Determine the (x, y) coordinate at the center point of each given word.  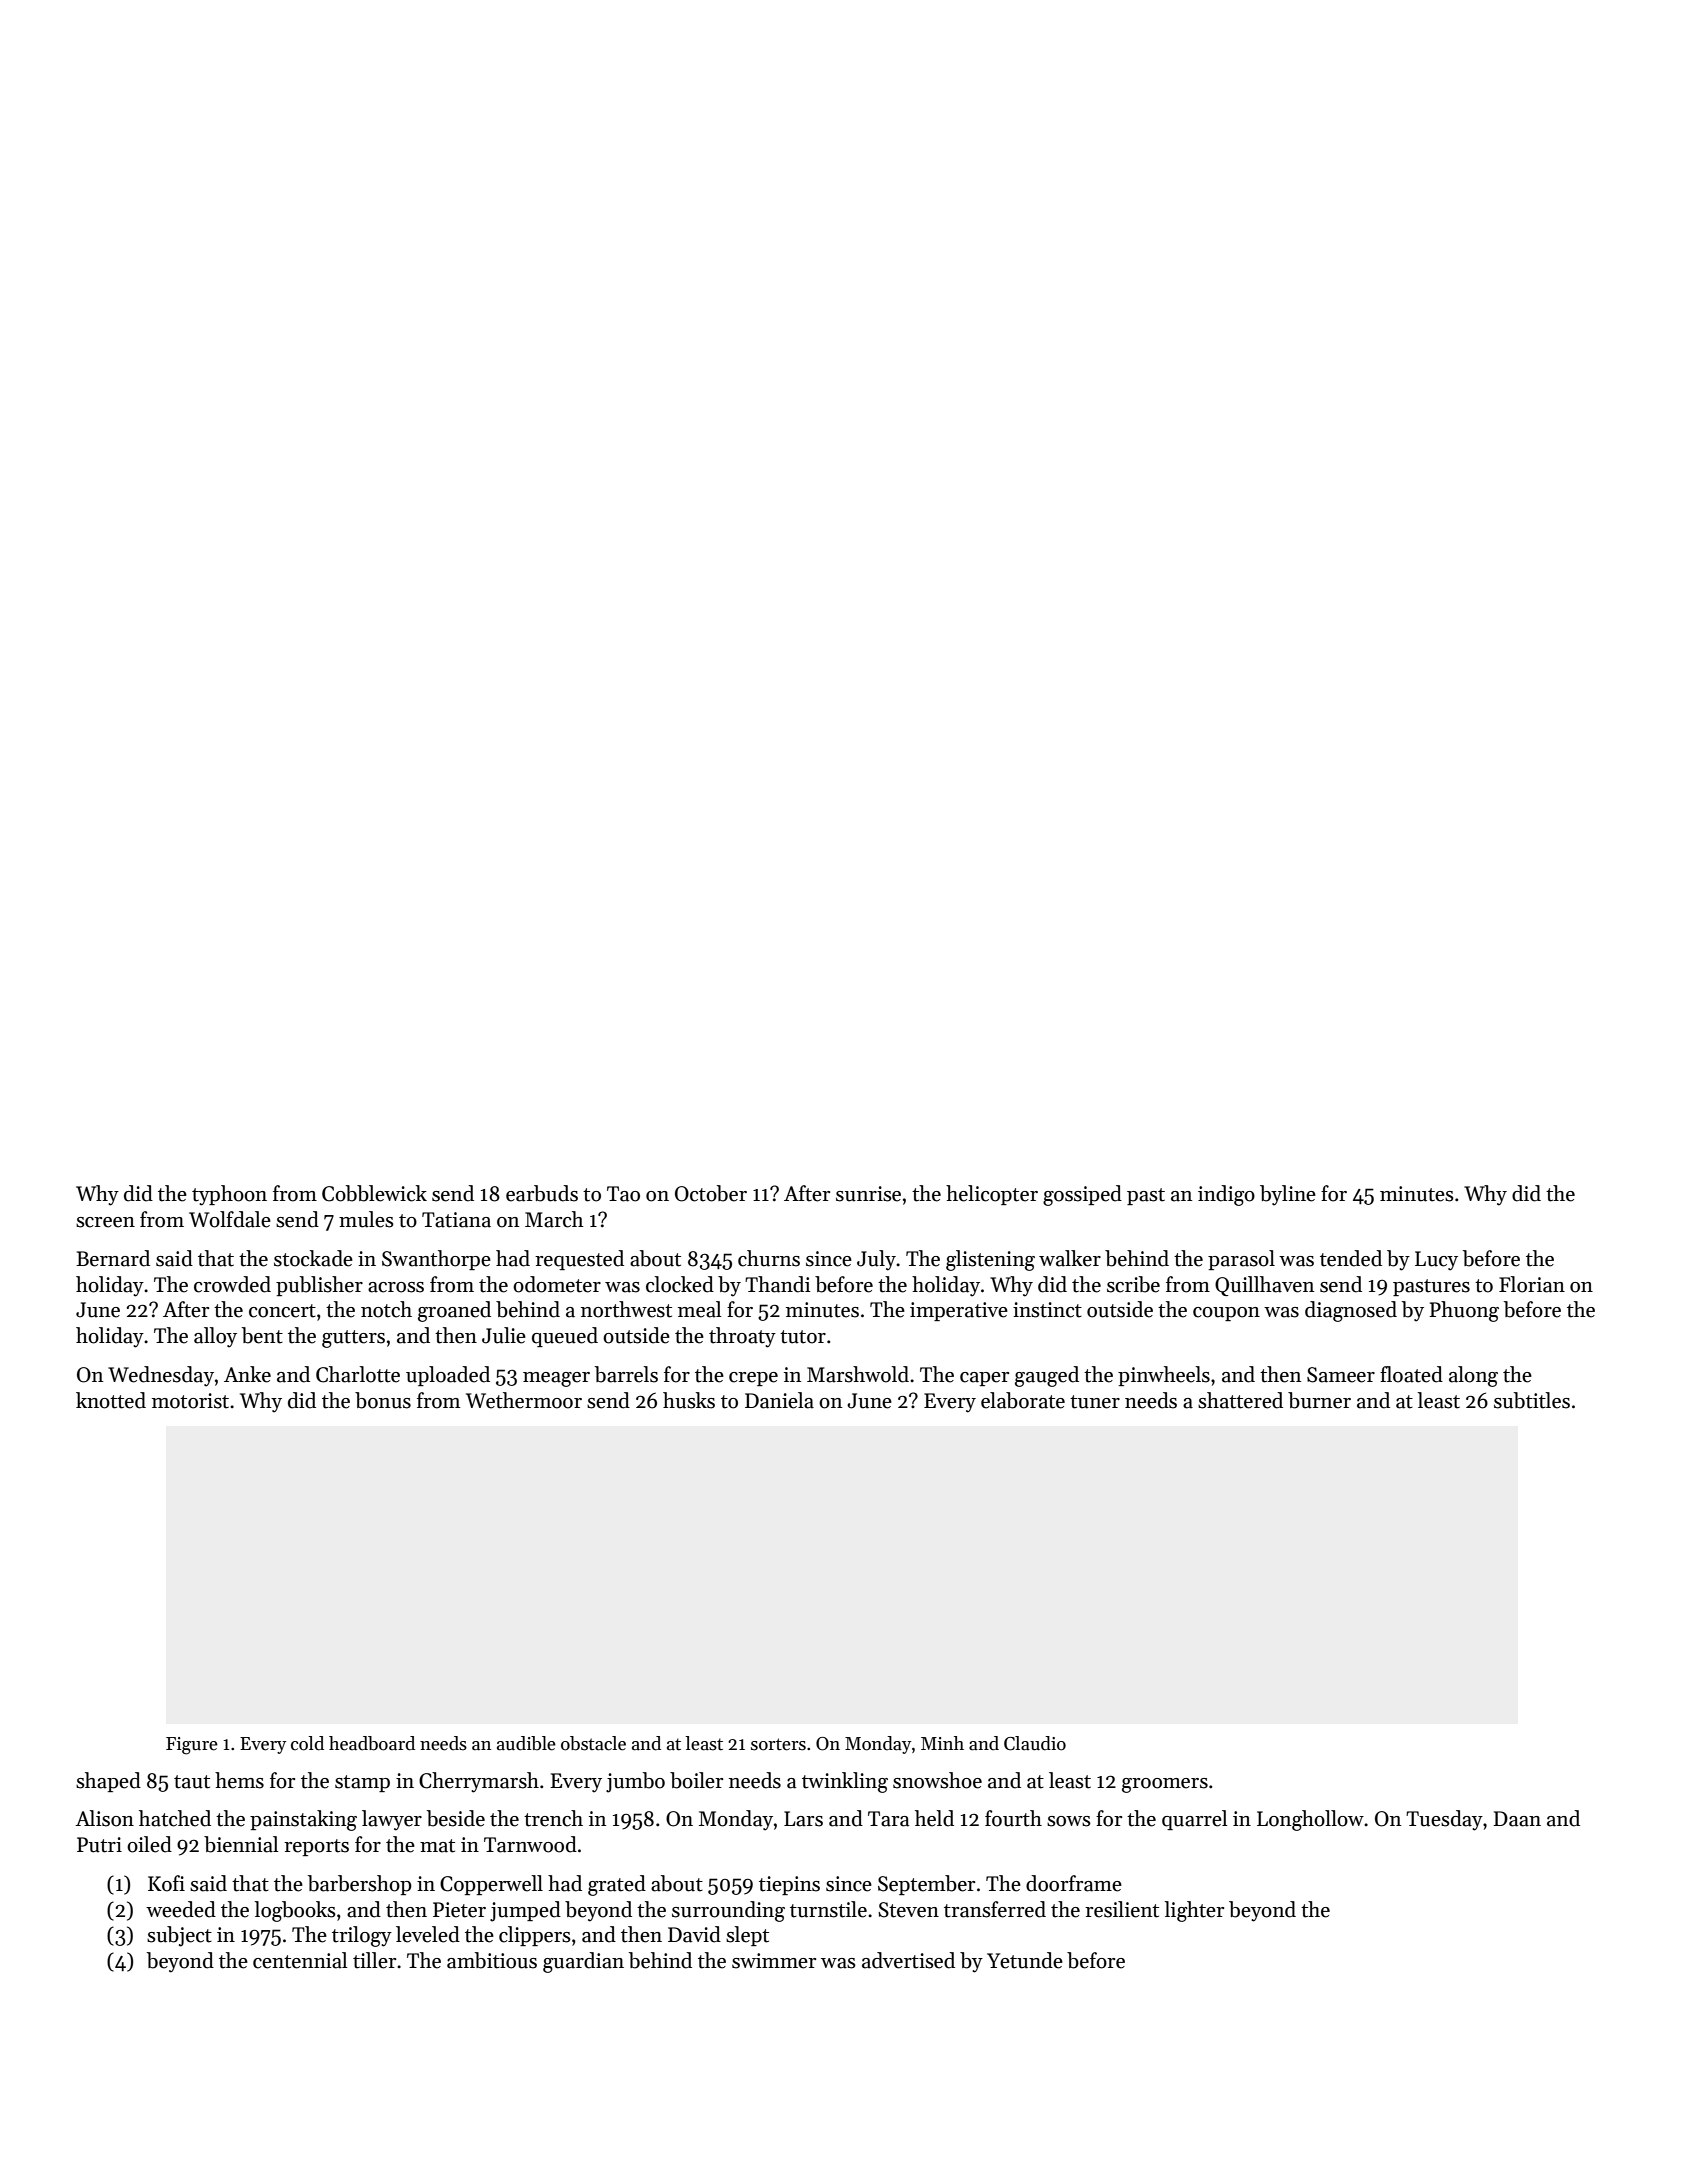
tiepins (789, 1885)
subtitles (1532, 1400)
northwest (626, 1309)
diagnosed (1351, 1311)
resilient (1122, 1909)
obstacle (593, 1743)
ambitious (492, 1960)
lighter (1194, 1911)
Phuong (1464, 1311)
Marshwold (858, 1374)
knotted (111, 1400)
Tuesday (1444, 1820)
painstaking (303, 1820)
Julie (504, 1335)
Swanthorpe (436, 1260)
